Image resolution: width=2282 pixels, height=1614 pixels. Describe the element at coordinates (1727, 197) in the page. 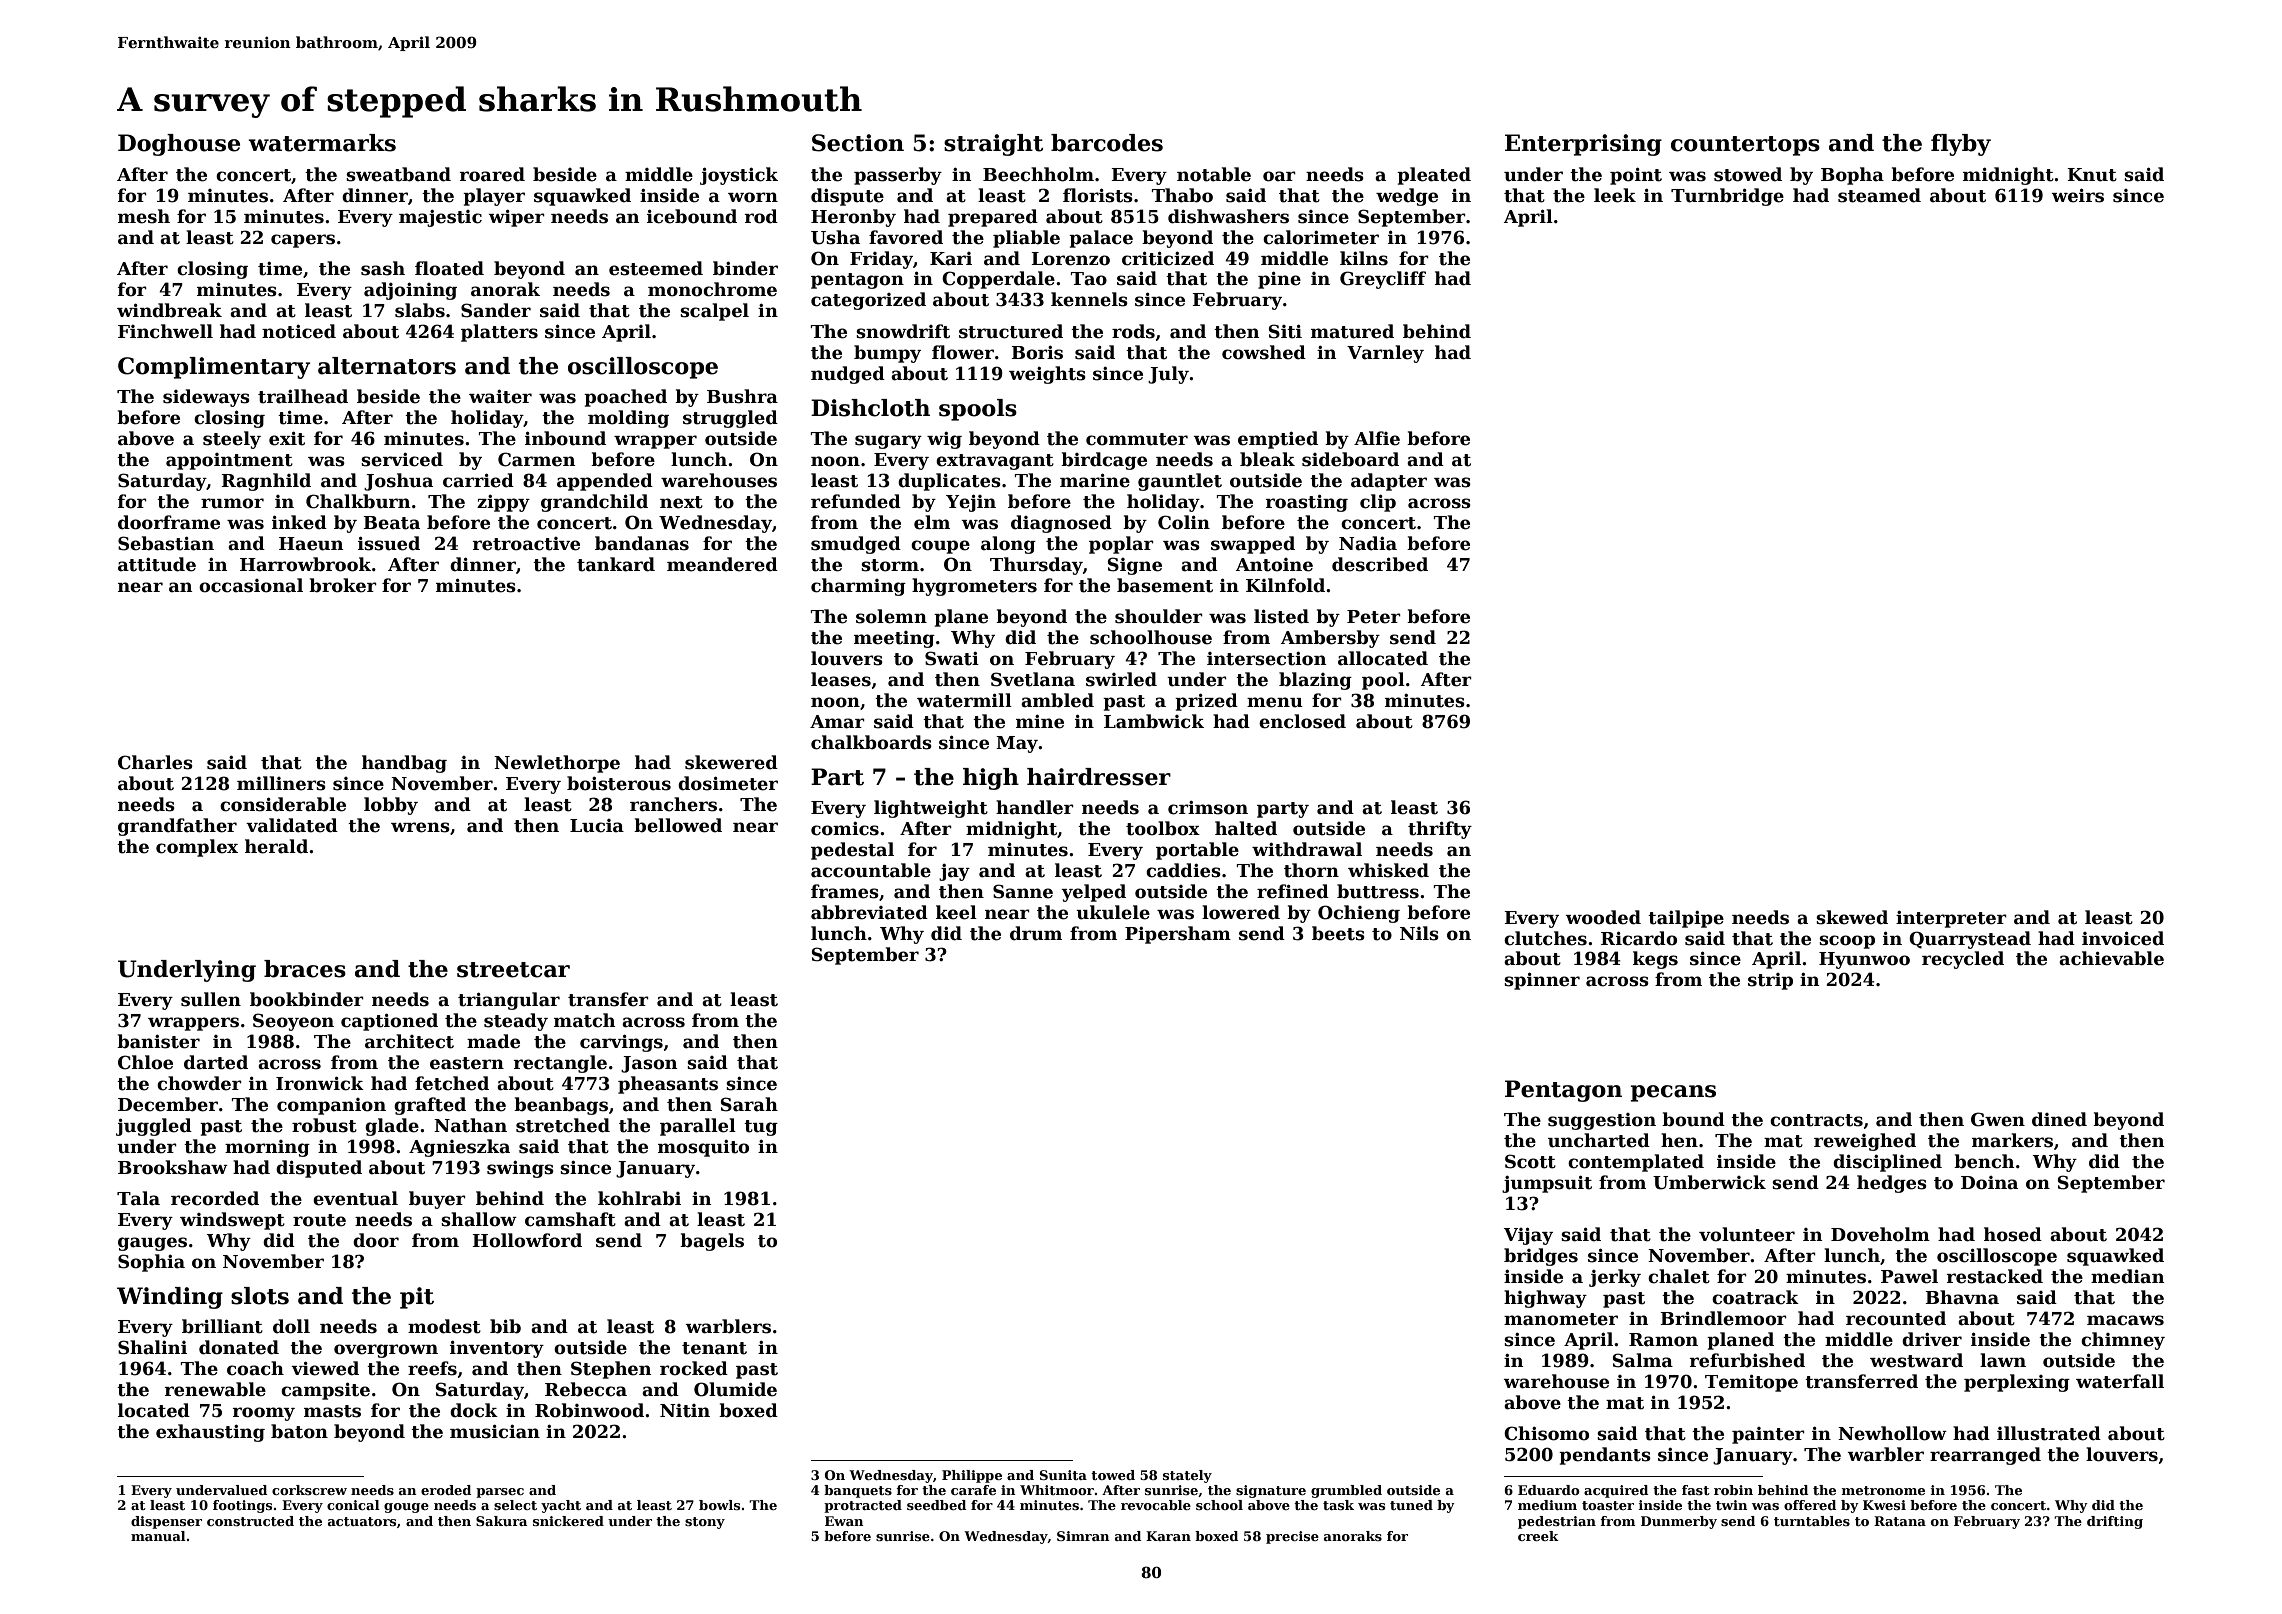

I see `Turnbridge` at that location.
